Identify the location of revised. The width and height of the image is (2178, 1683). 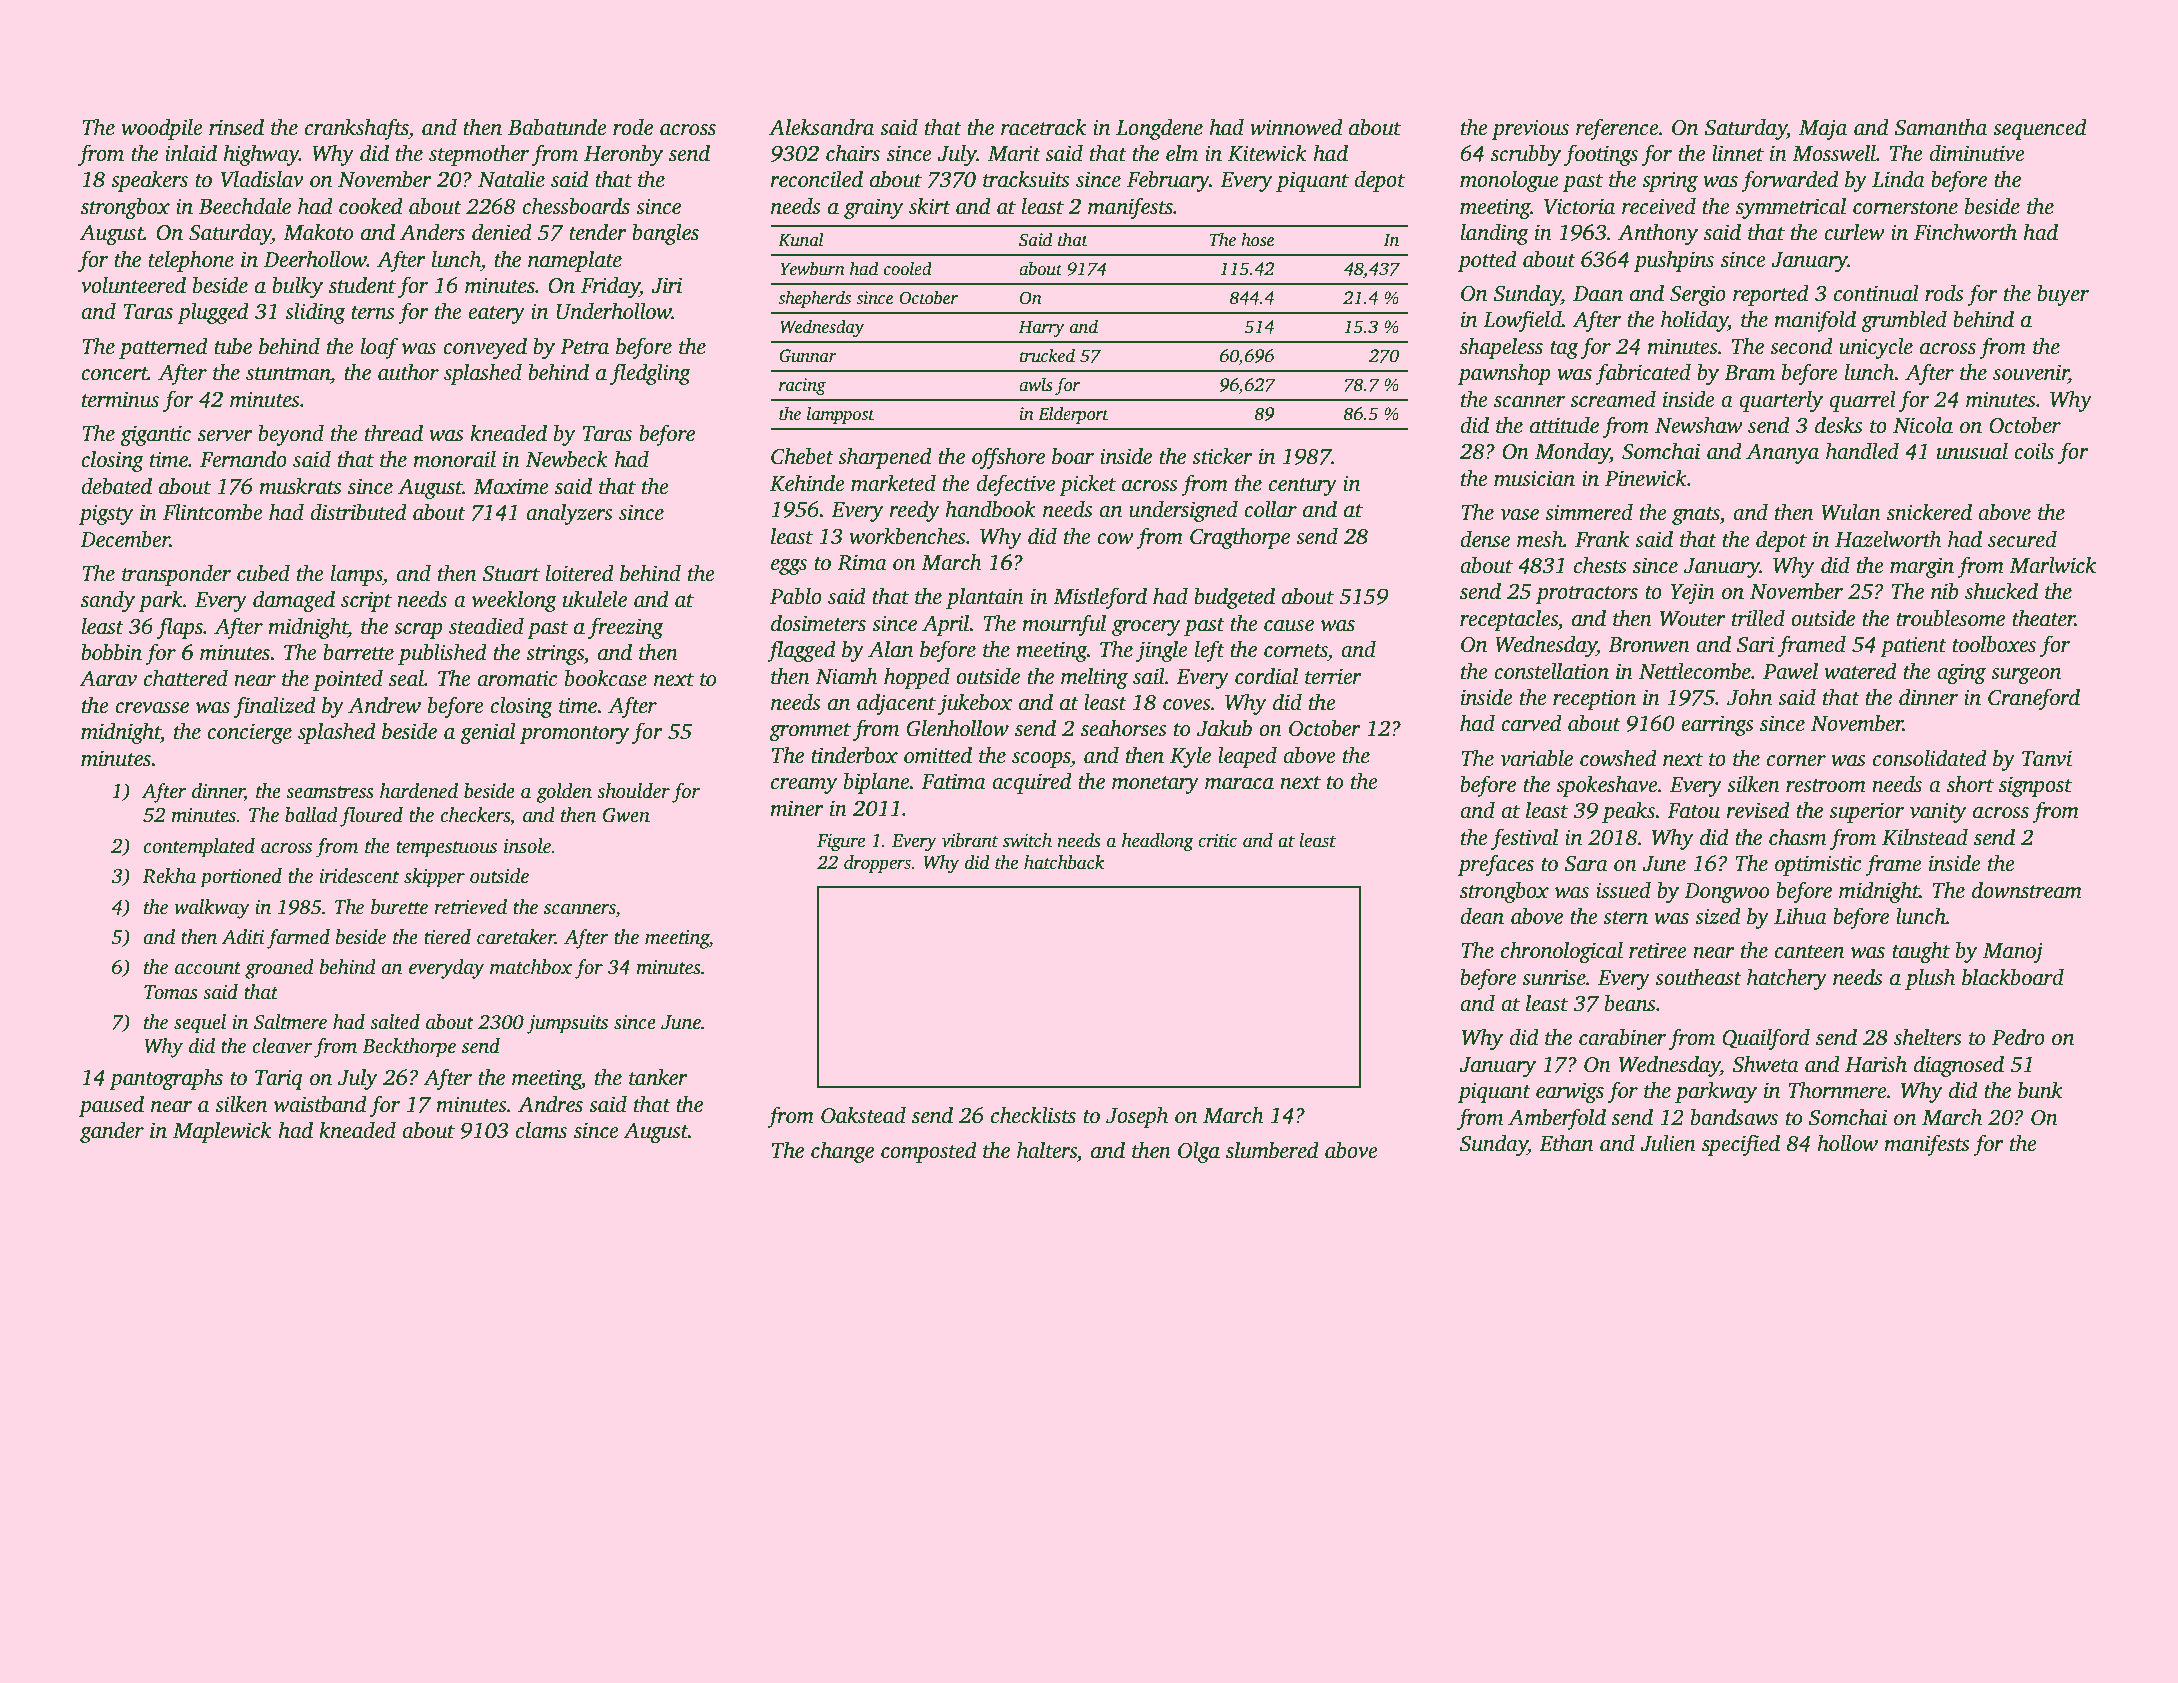
(1758, 810).
